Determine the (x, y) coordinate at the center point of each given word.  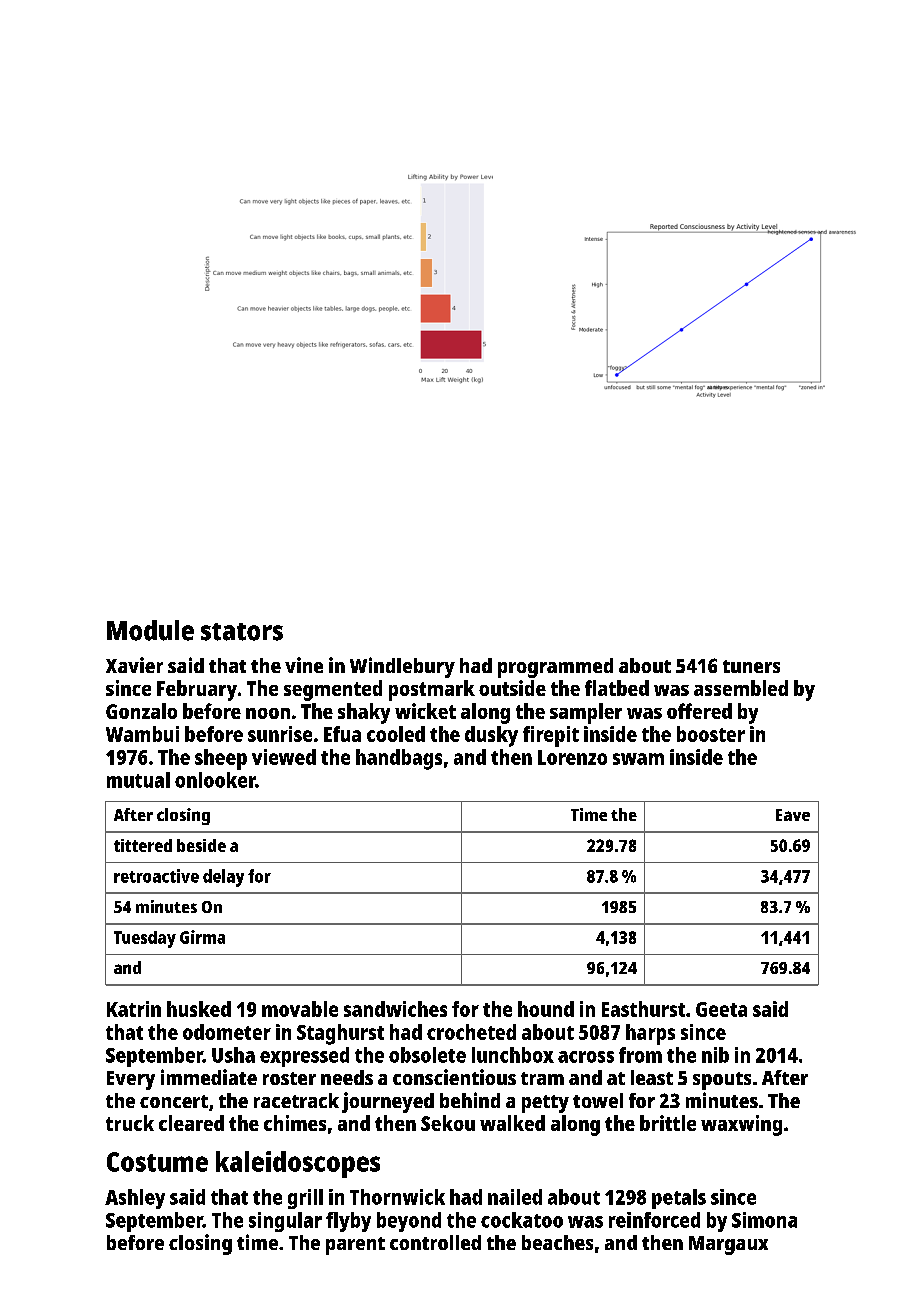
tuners (751, 666)
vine (304, 665)
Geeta (721, 1009)
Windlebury (402, 667)
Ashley (135, 1199)
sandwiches (395, 1009)
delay (223, 878)
